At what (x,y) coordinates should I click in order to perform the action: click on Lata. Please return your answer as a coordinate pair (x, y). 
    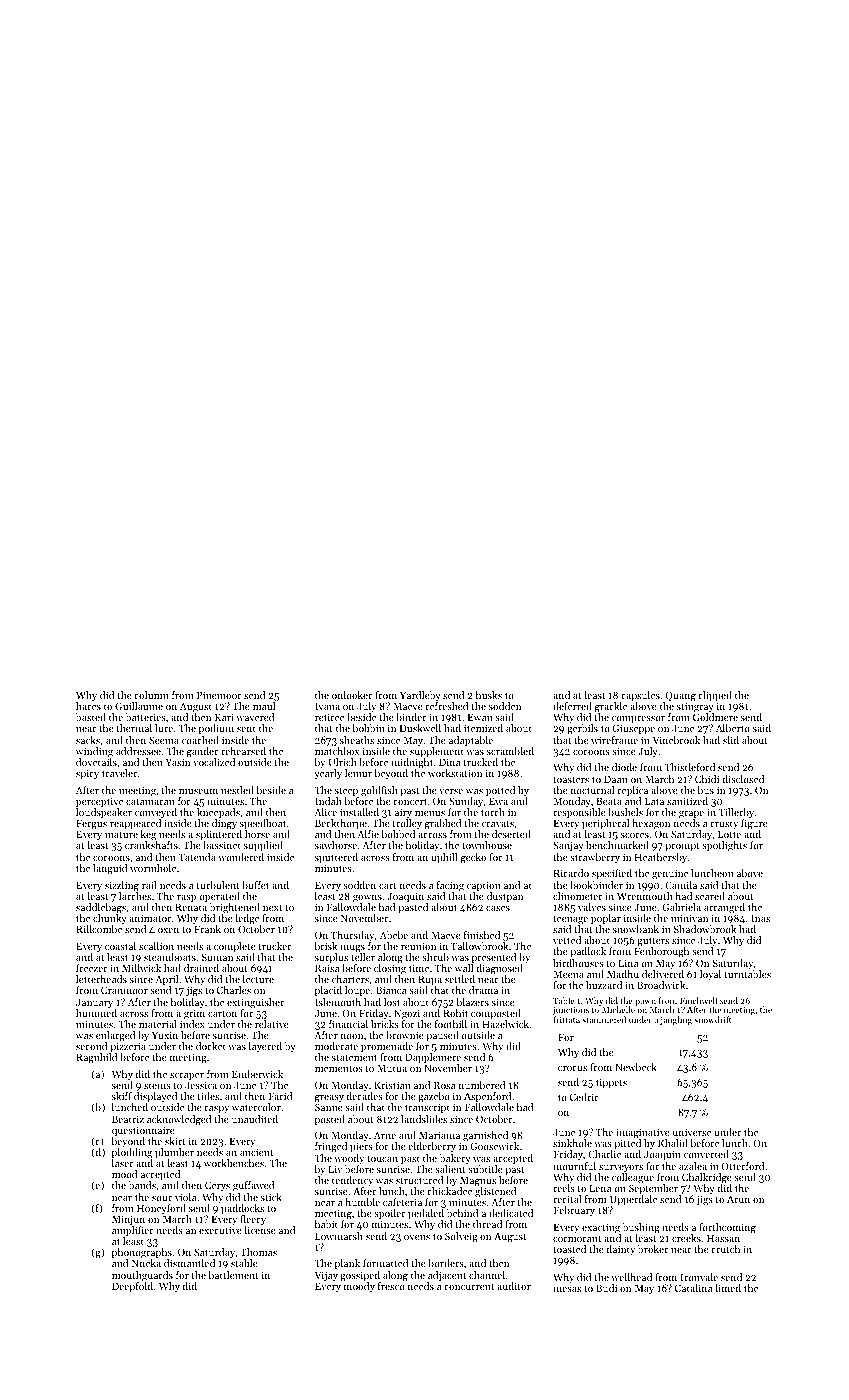
    Looking at the image, I should click on (654, 801).
